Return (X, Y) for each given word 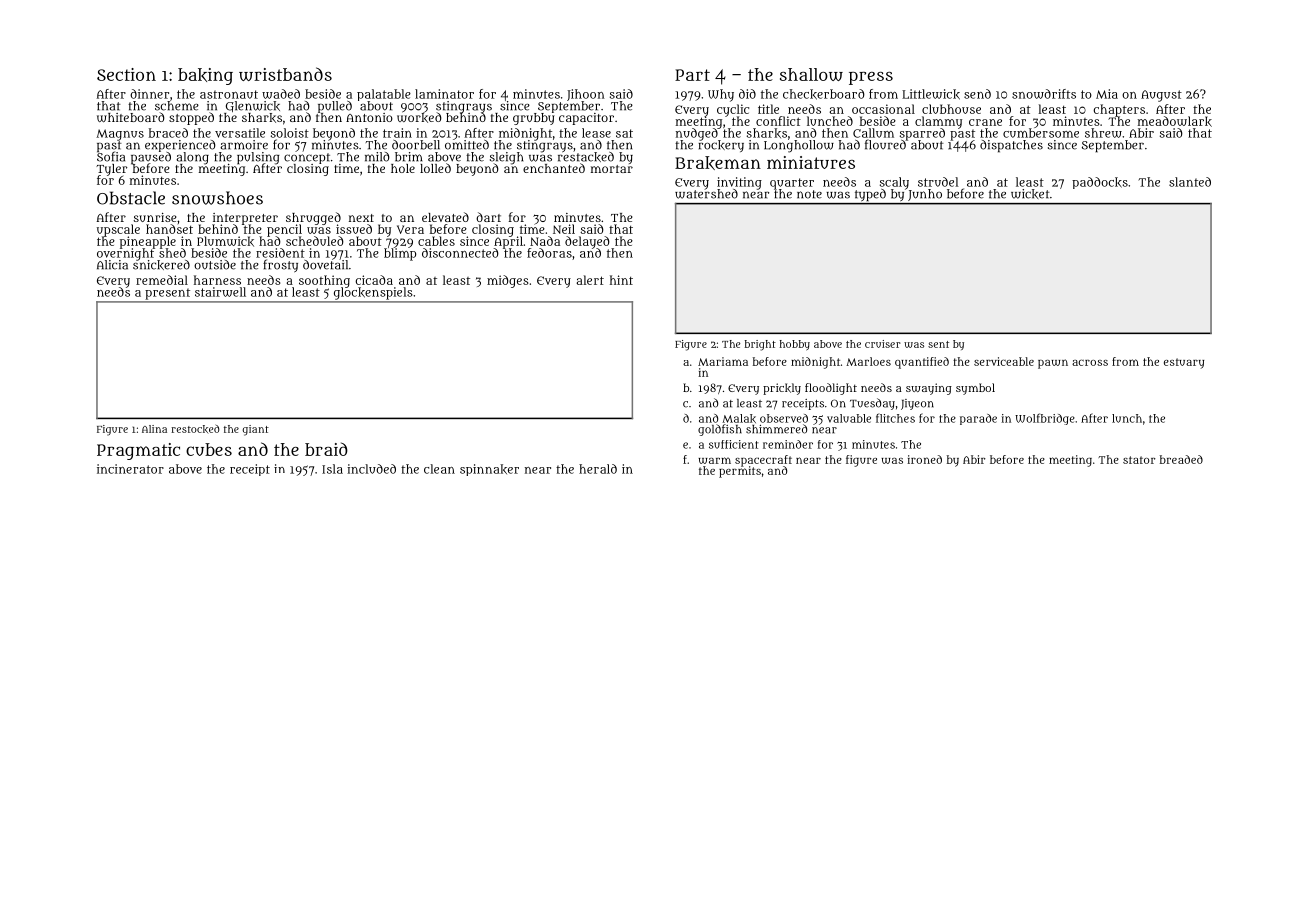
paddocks (1100, 183)
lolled (435, 168)
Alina (154, 429)
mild (377, 157)
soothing (324, 281)
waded (281, 94)
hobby (795, 345)
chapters (1119, 110)
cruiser (883, 344)
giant (256, 430)
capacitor (586, 119)
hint (621, 280)
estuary (1184, 363)
